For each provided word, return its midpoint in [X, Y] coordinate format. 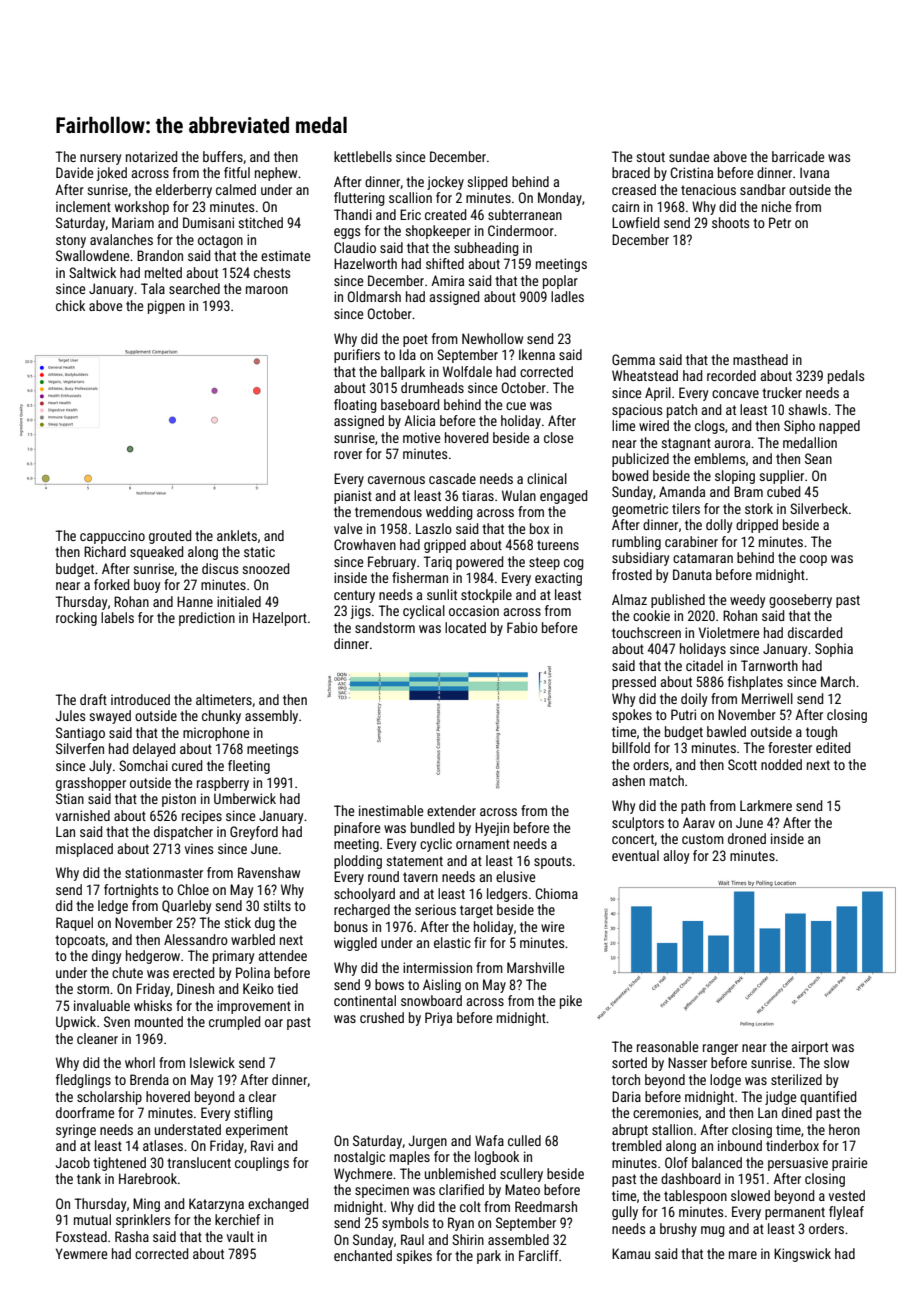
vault [240, 1236]
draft [93, 699]
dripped [757, 526]
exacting [558, 579]
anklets [237, 535]
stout [650, 157]
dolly [719, 526]
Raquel [74, 924]
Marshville [535, 967]
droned [747, 838]
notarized [151, 156]
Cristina [692, 172]
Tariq [437, 563]
